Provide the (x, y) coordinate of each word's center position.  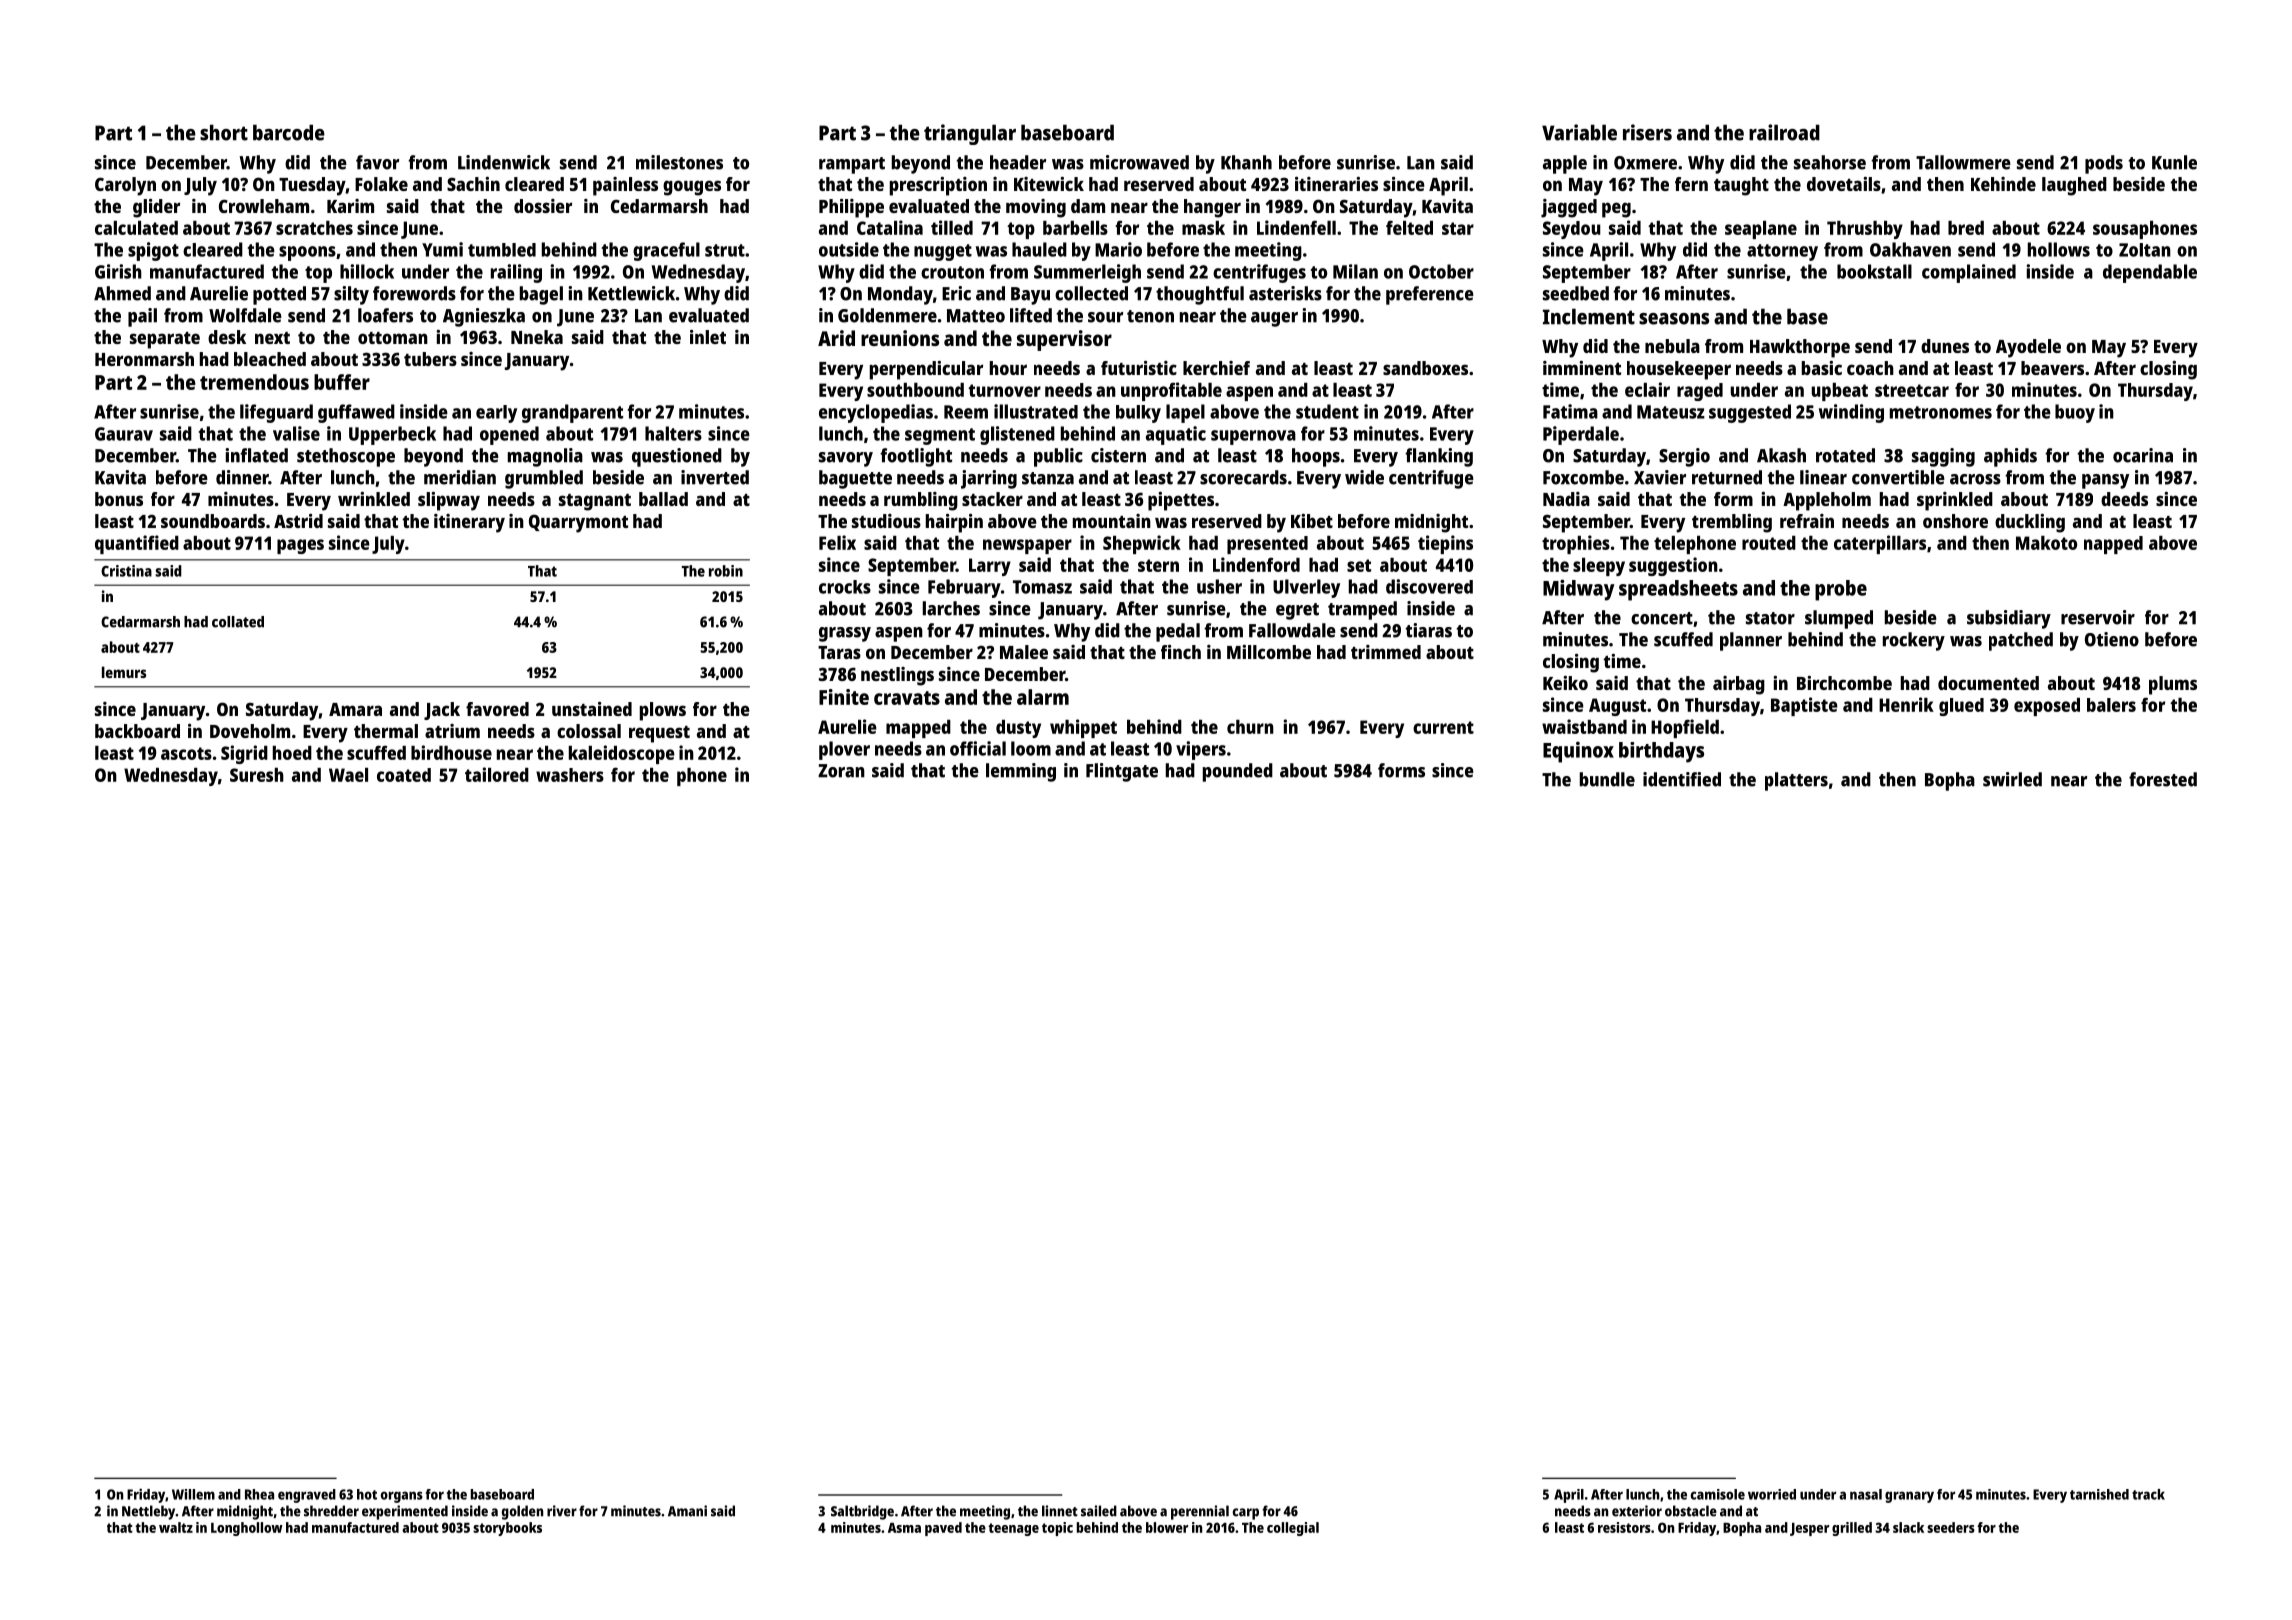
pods (2104, 164)
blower (1167, 1527)
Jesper (1809, 1529)
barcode (289, 132)
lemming (1021, 772)
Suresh (257, 775)
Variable (1579, 132)
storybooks (507, 1529)
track (2148, 1494)
